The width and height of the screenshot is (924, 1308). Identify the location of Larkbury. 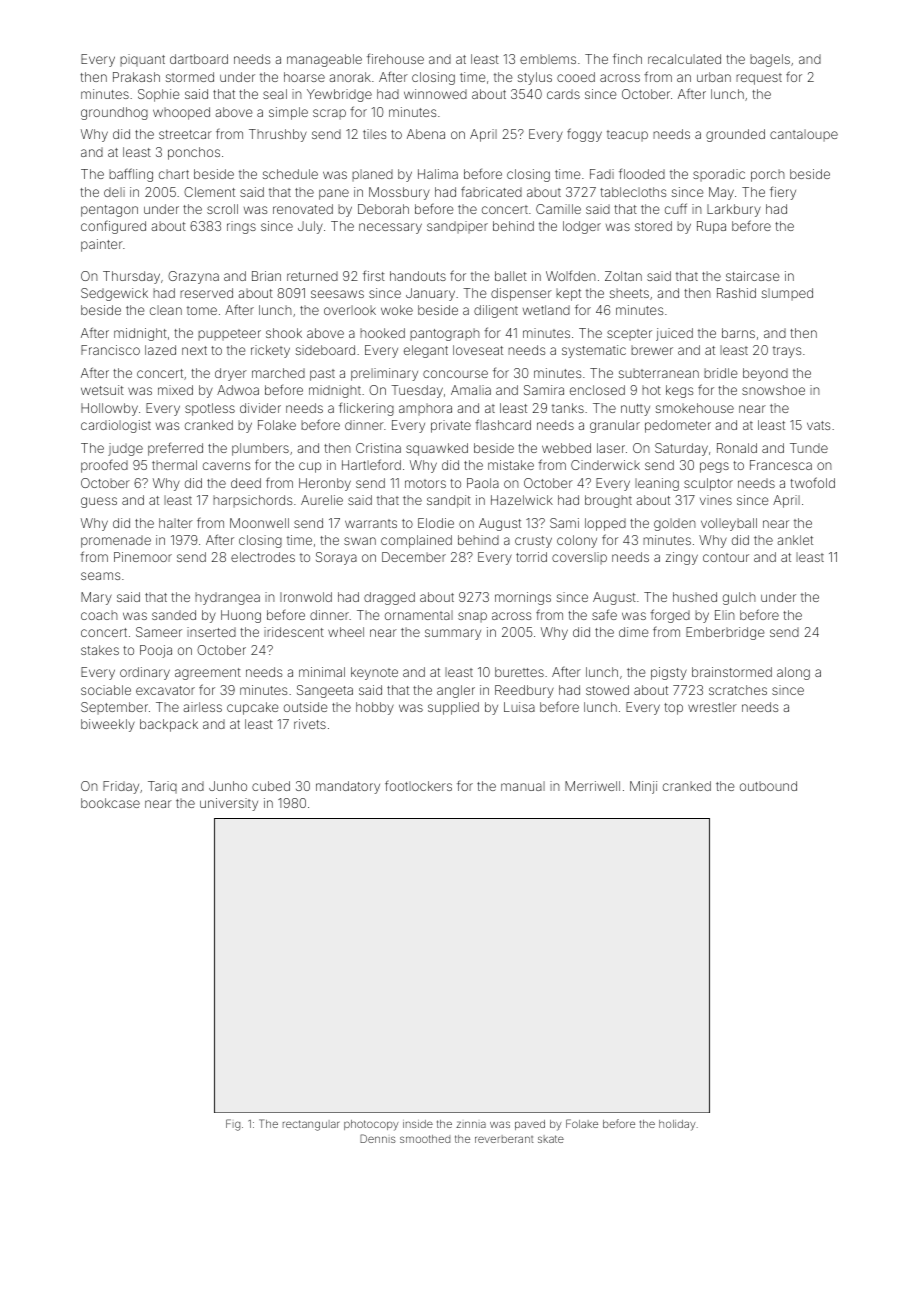
(734, 210).
